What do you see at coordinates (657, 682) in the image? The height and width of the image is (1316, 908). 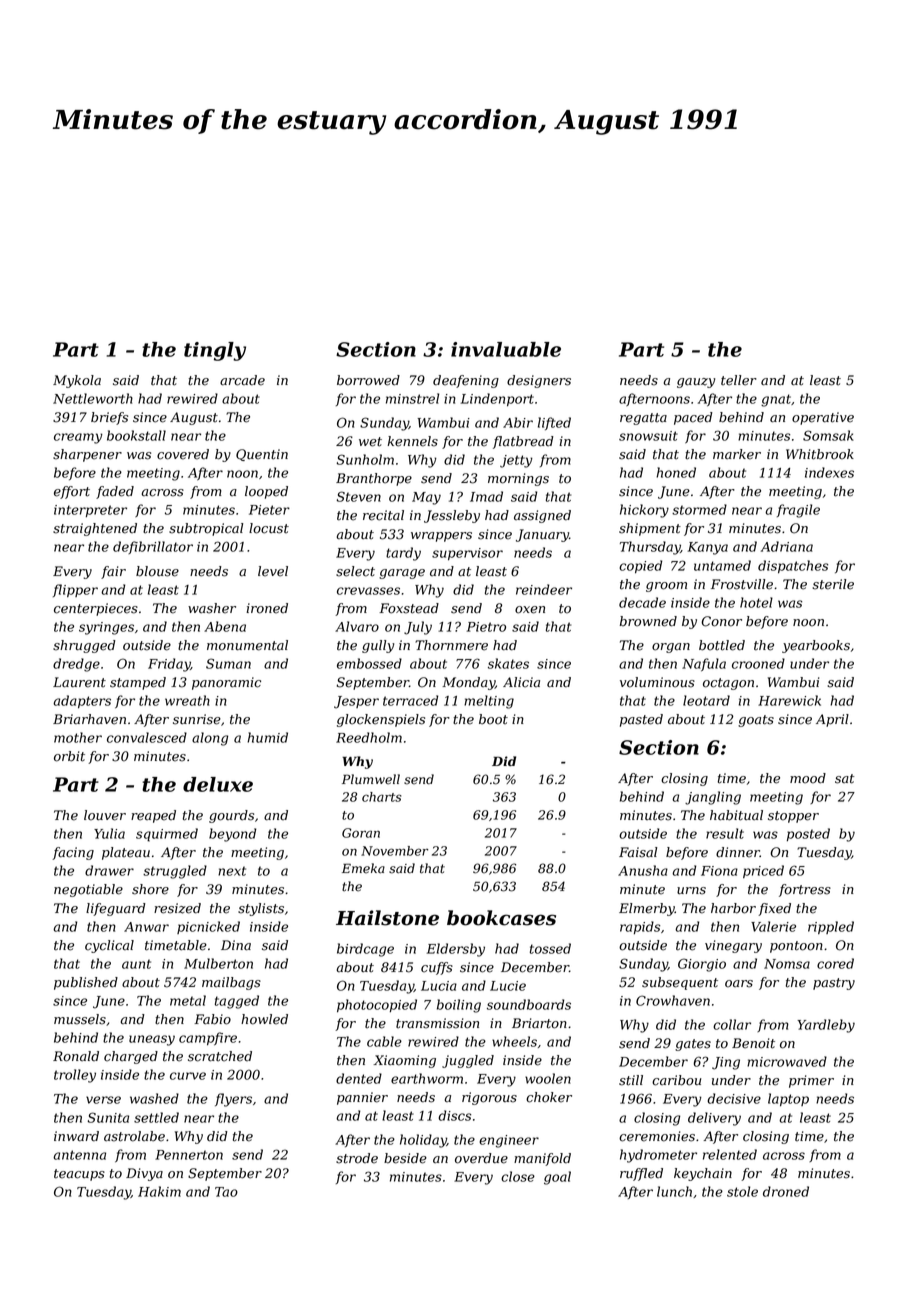 I see `voluminous` at bounding box center [657, 682].
